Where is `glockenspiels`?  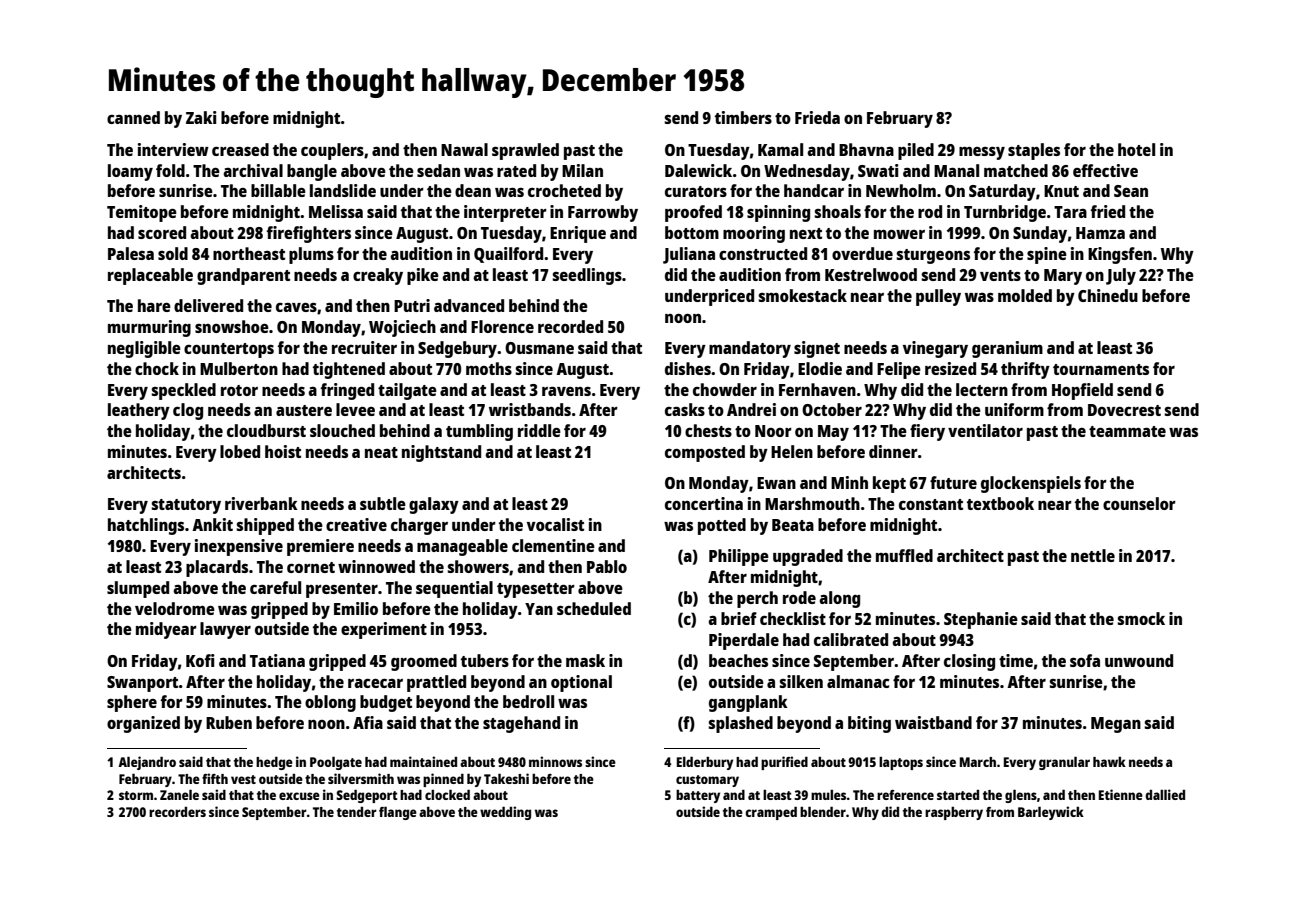
glockenspiels is located at coordinates (1031, 484).
